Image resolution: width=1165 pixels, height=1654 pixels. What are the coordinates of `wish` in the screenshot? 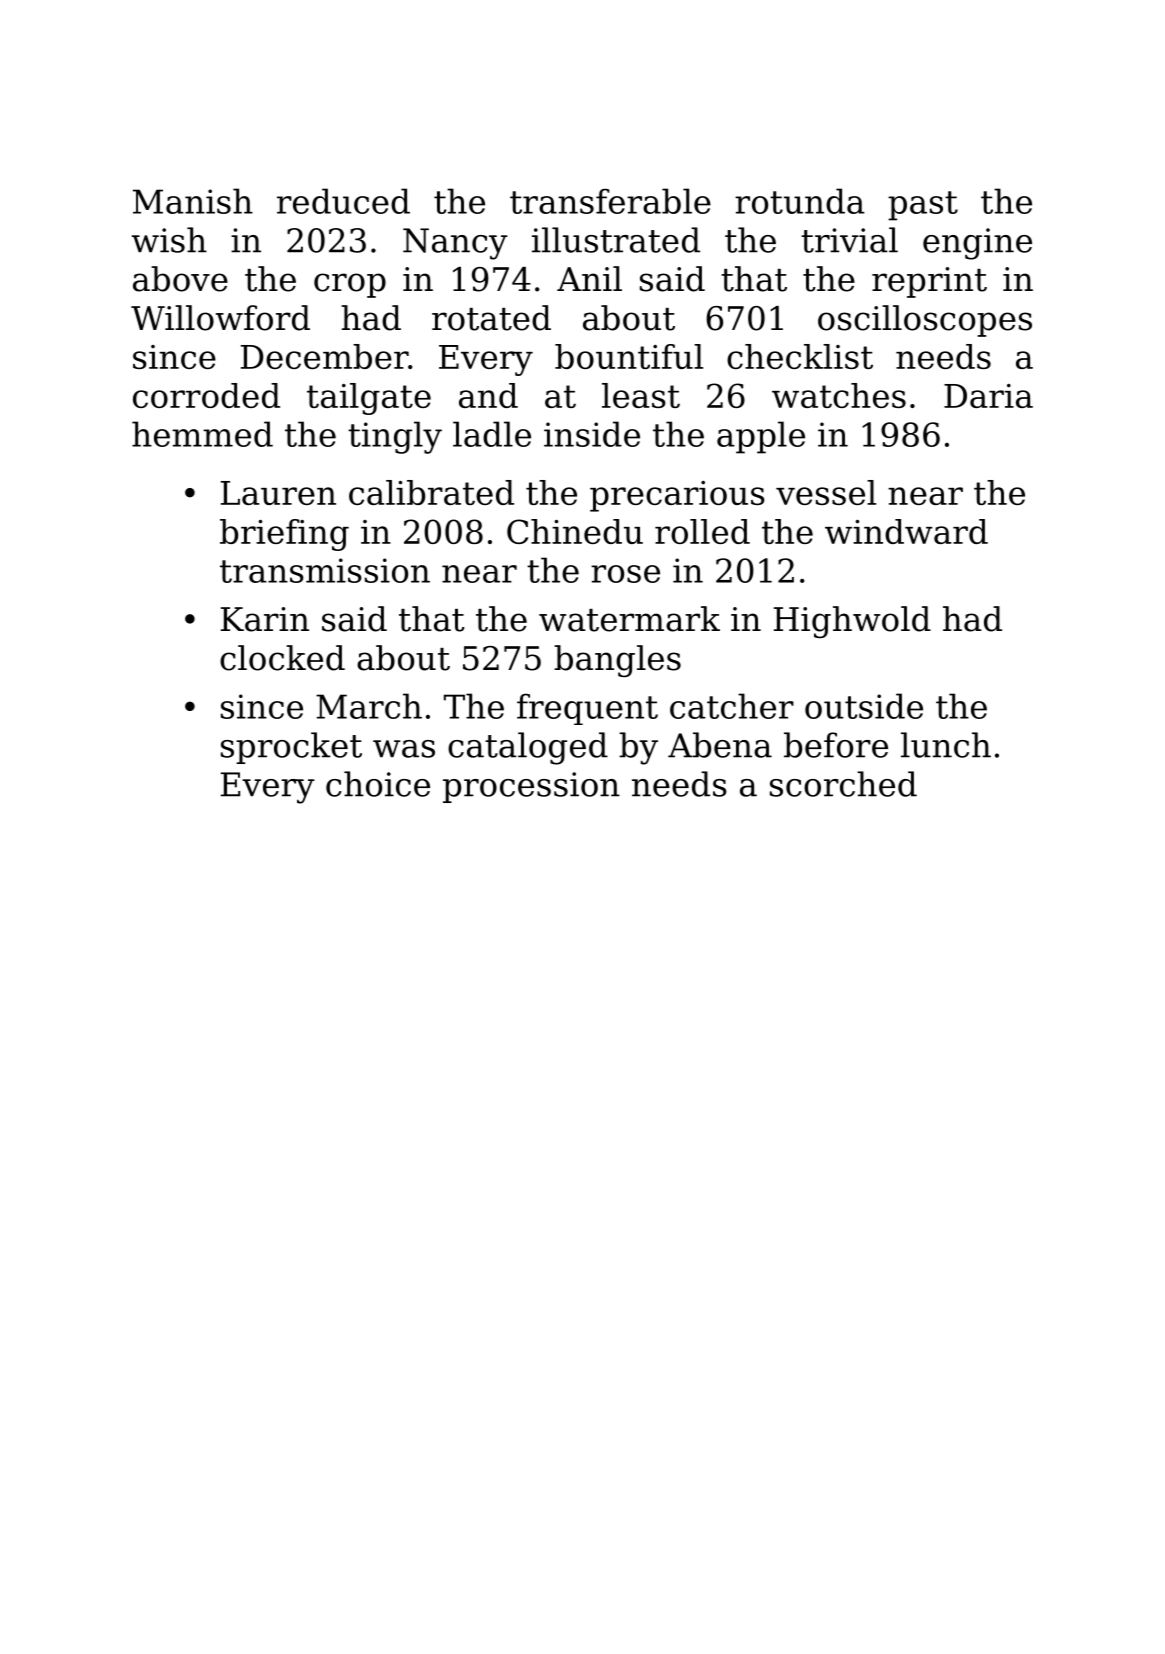 It's located at (169, 240).
